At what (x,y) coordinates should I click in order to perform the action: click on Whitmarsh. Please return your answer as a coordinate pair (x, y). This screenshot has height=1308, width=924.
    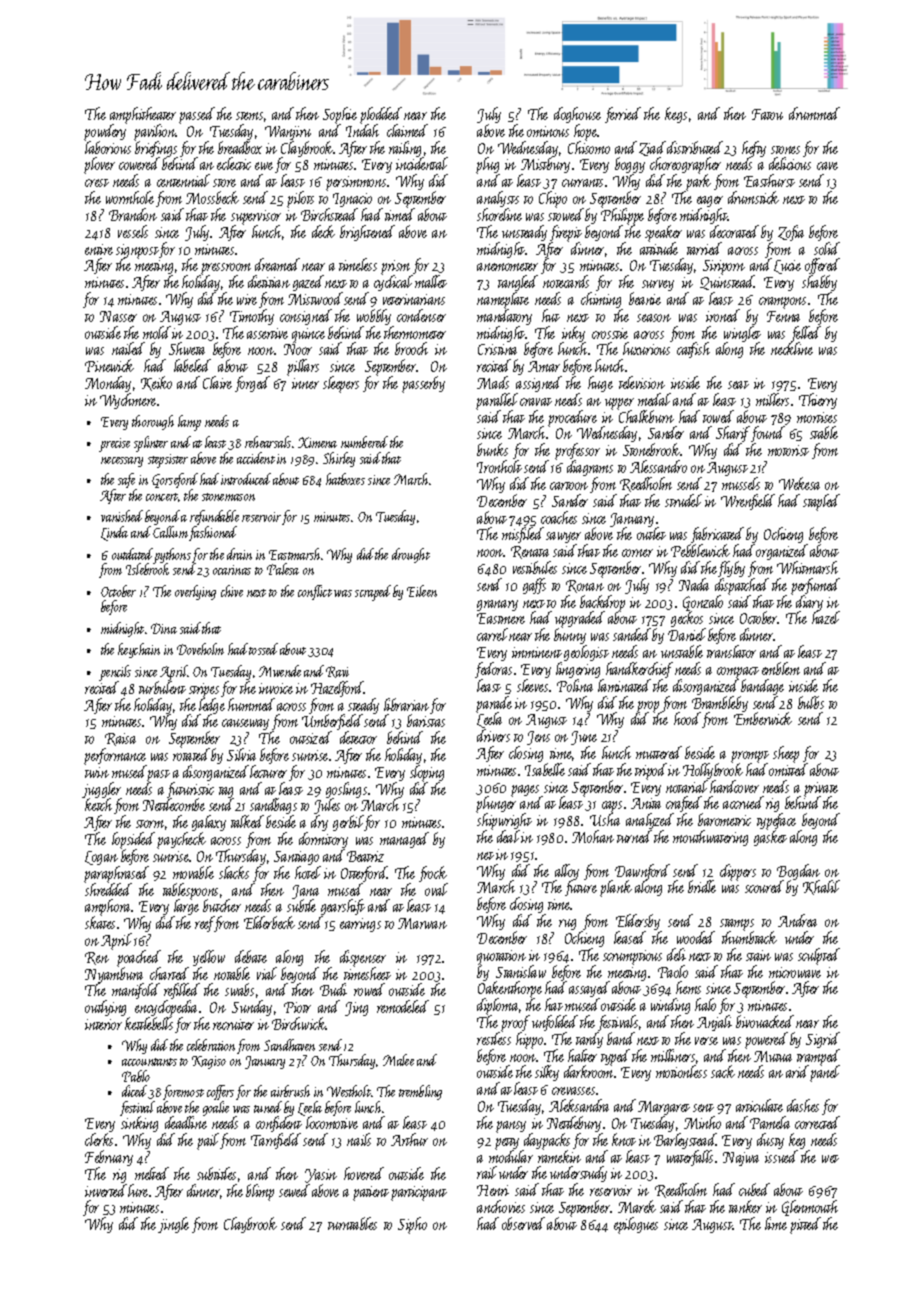
    Looking at the image, I should click on (807, 567).
